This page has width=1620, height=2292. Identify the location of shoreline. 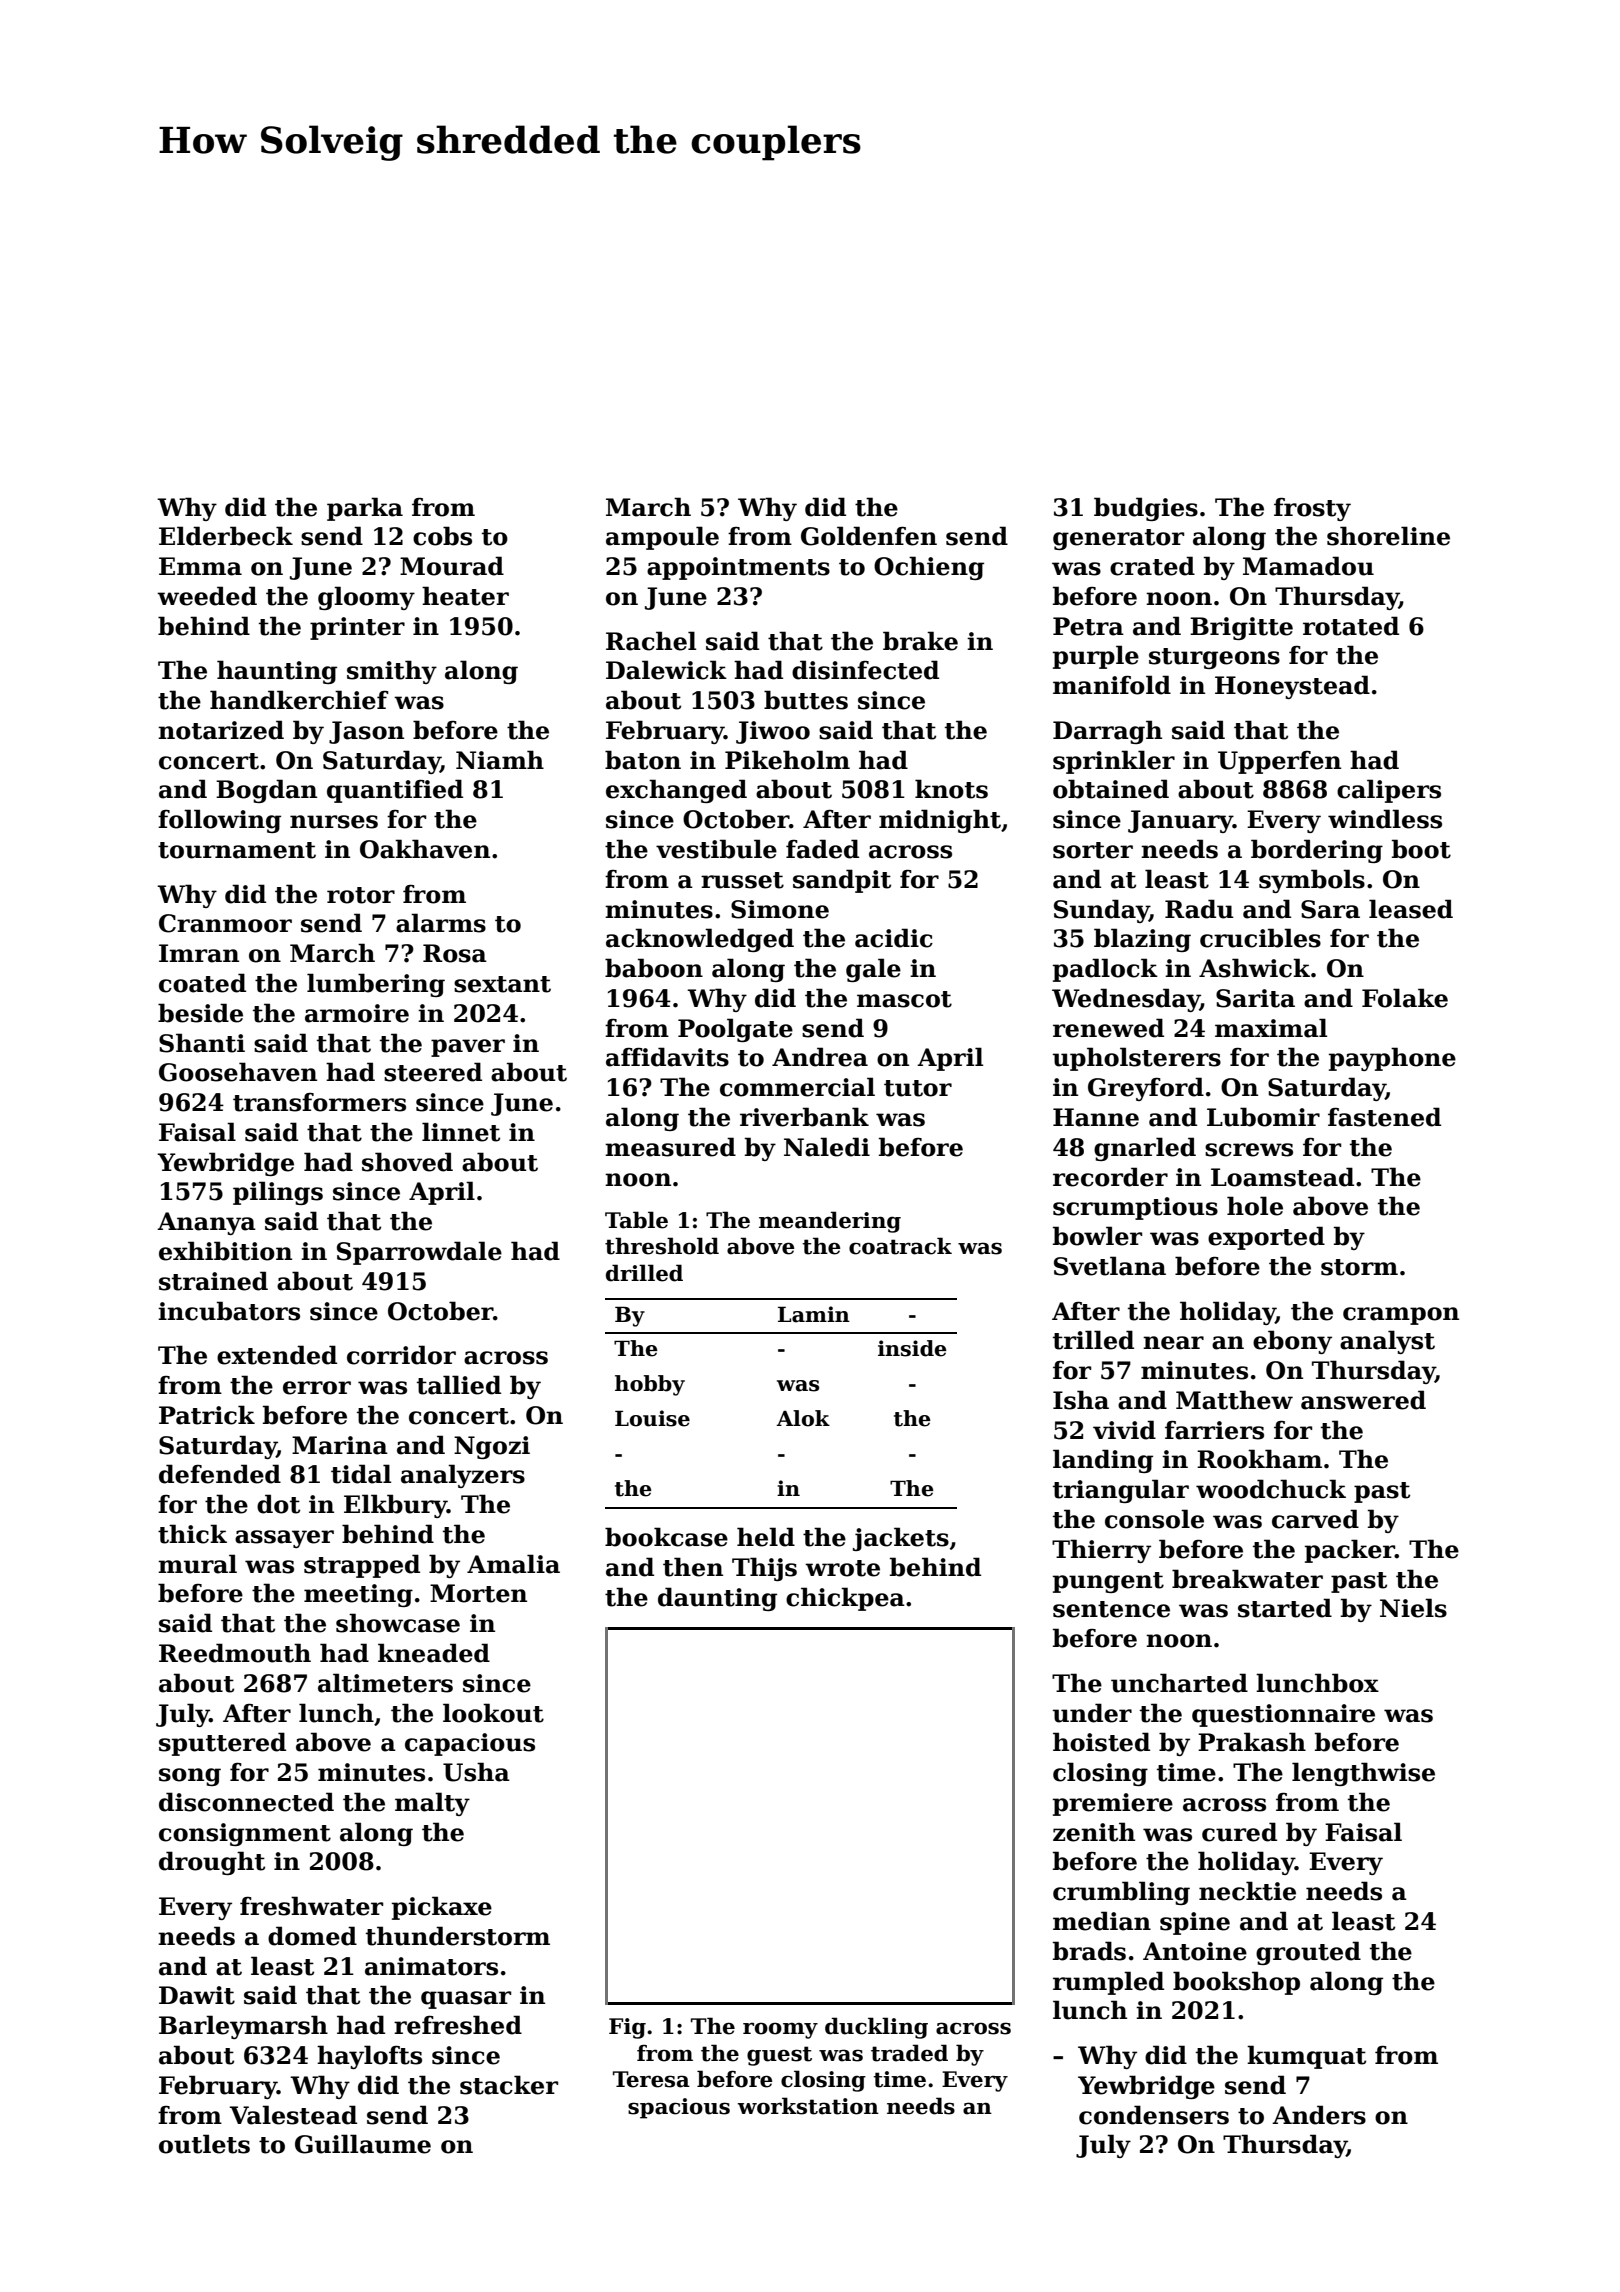
(1388, 536).
